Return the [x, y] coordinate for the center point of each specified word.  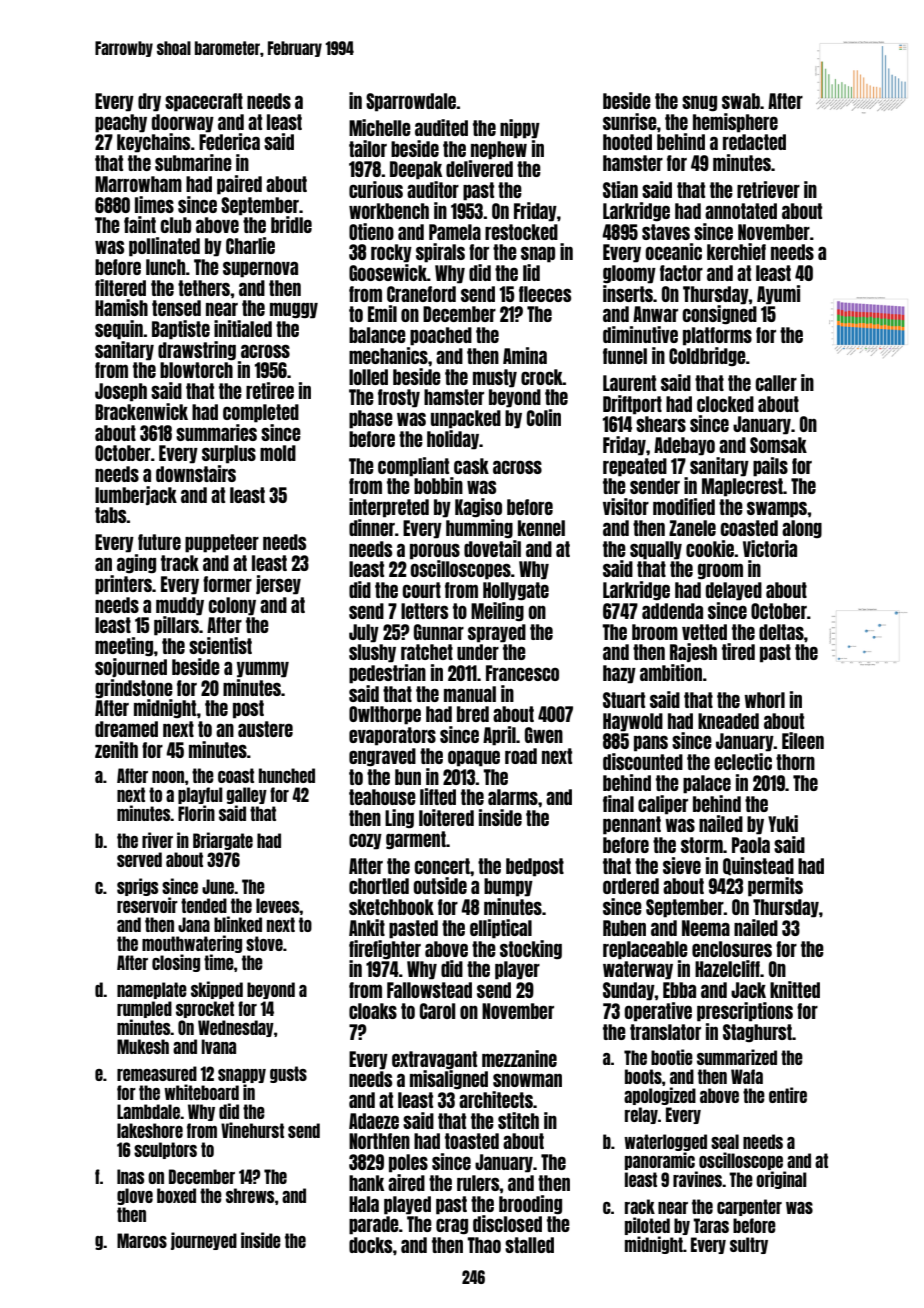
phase [371, 419]
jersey [278, 585]
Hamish [121, 307]
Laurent [629, 383]
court [421, 590]
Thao [484, 1245]
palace [707, 784]
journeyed [204, 1241]
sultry [749, 1245]
